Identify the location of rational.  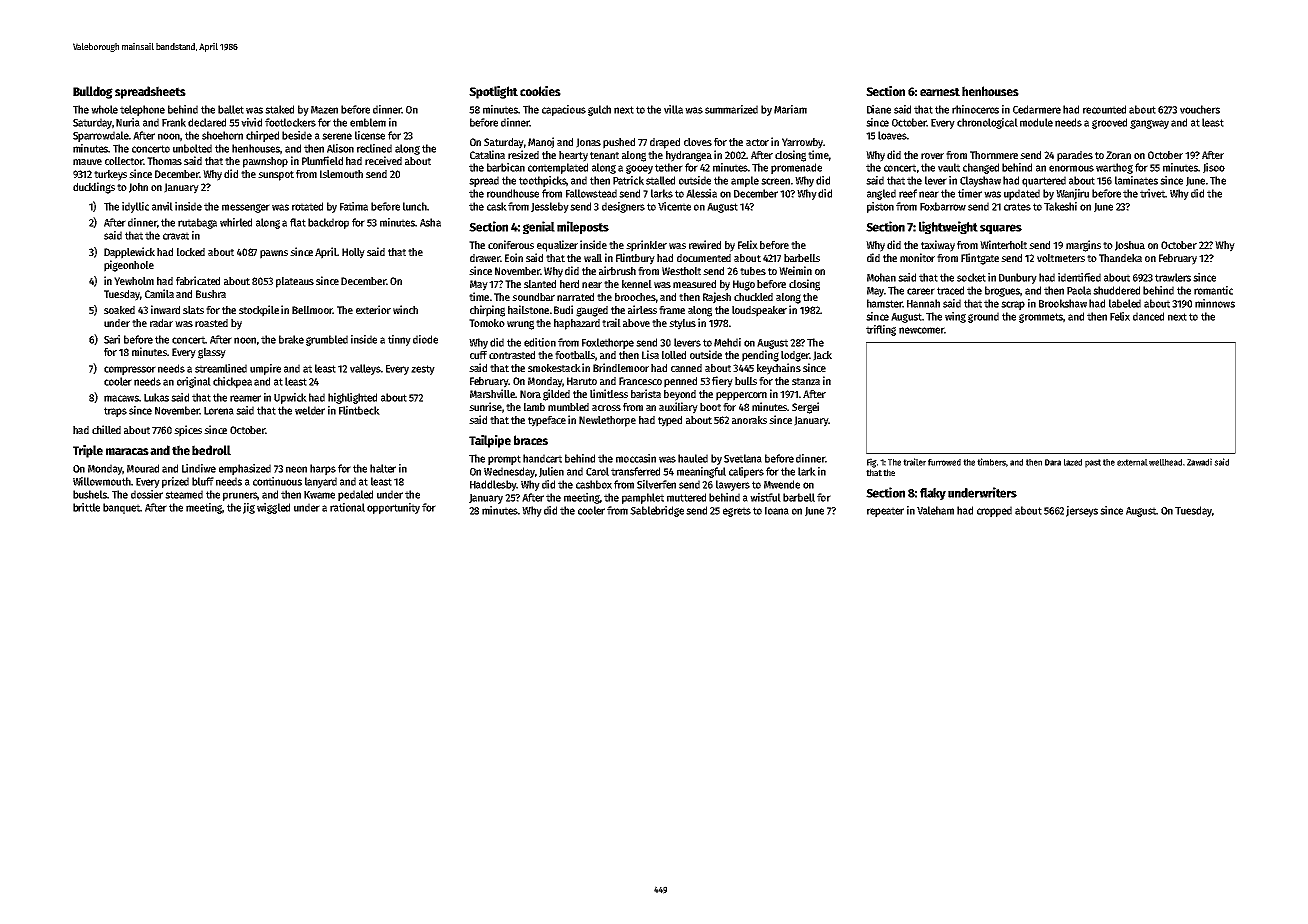
(347, 507).
